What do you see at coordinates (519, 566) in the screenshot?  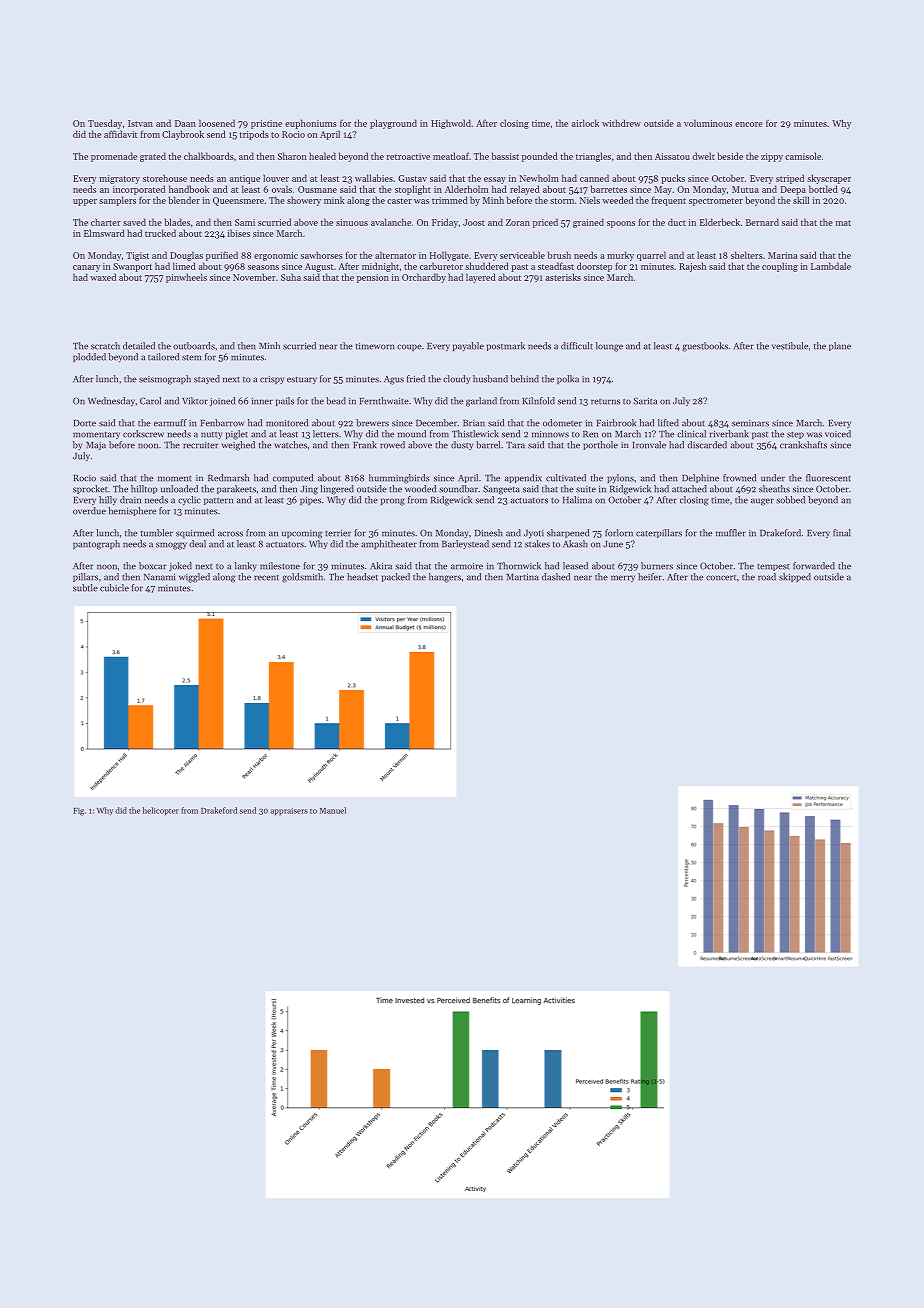 I see `Thornwick` at bounding box center [519, 566].
